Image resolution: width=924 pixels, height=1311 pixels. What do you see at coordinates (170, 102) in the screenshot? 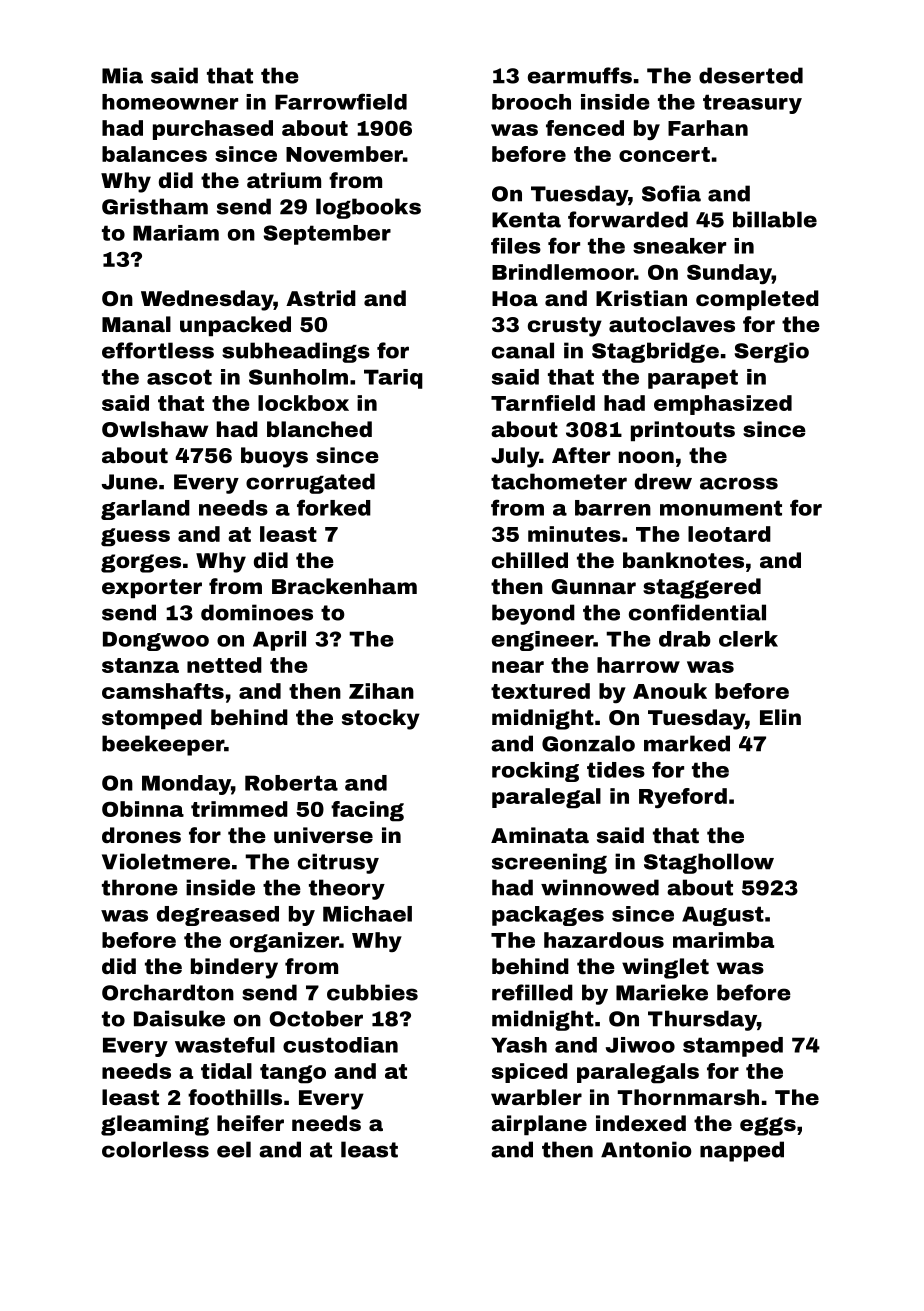
I see `homeowner` at bounding box center [170, 102].
